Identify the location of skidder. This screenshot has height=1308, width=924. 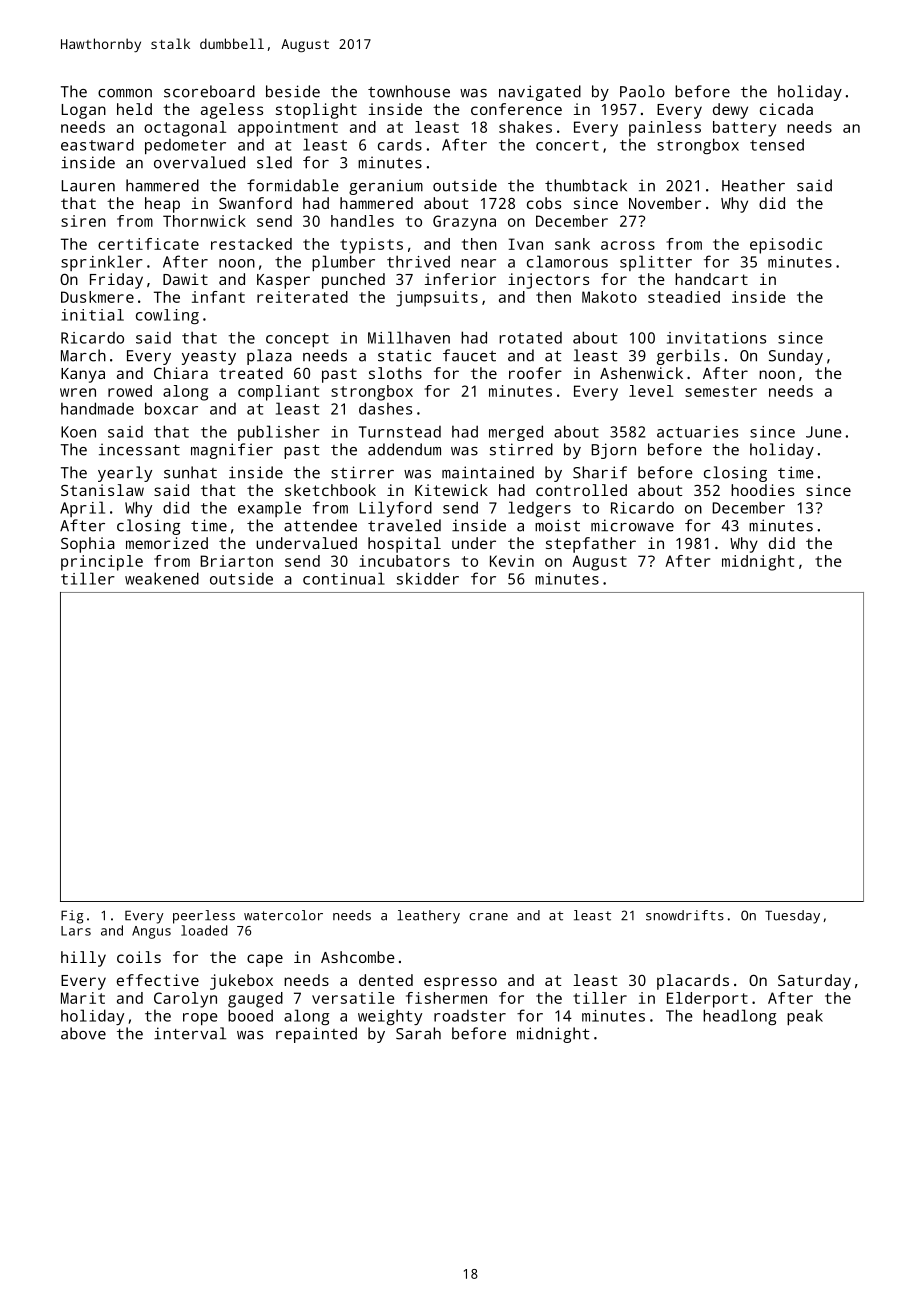
(428, 578).
